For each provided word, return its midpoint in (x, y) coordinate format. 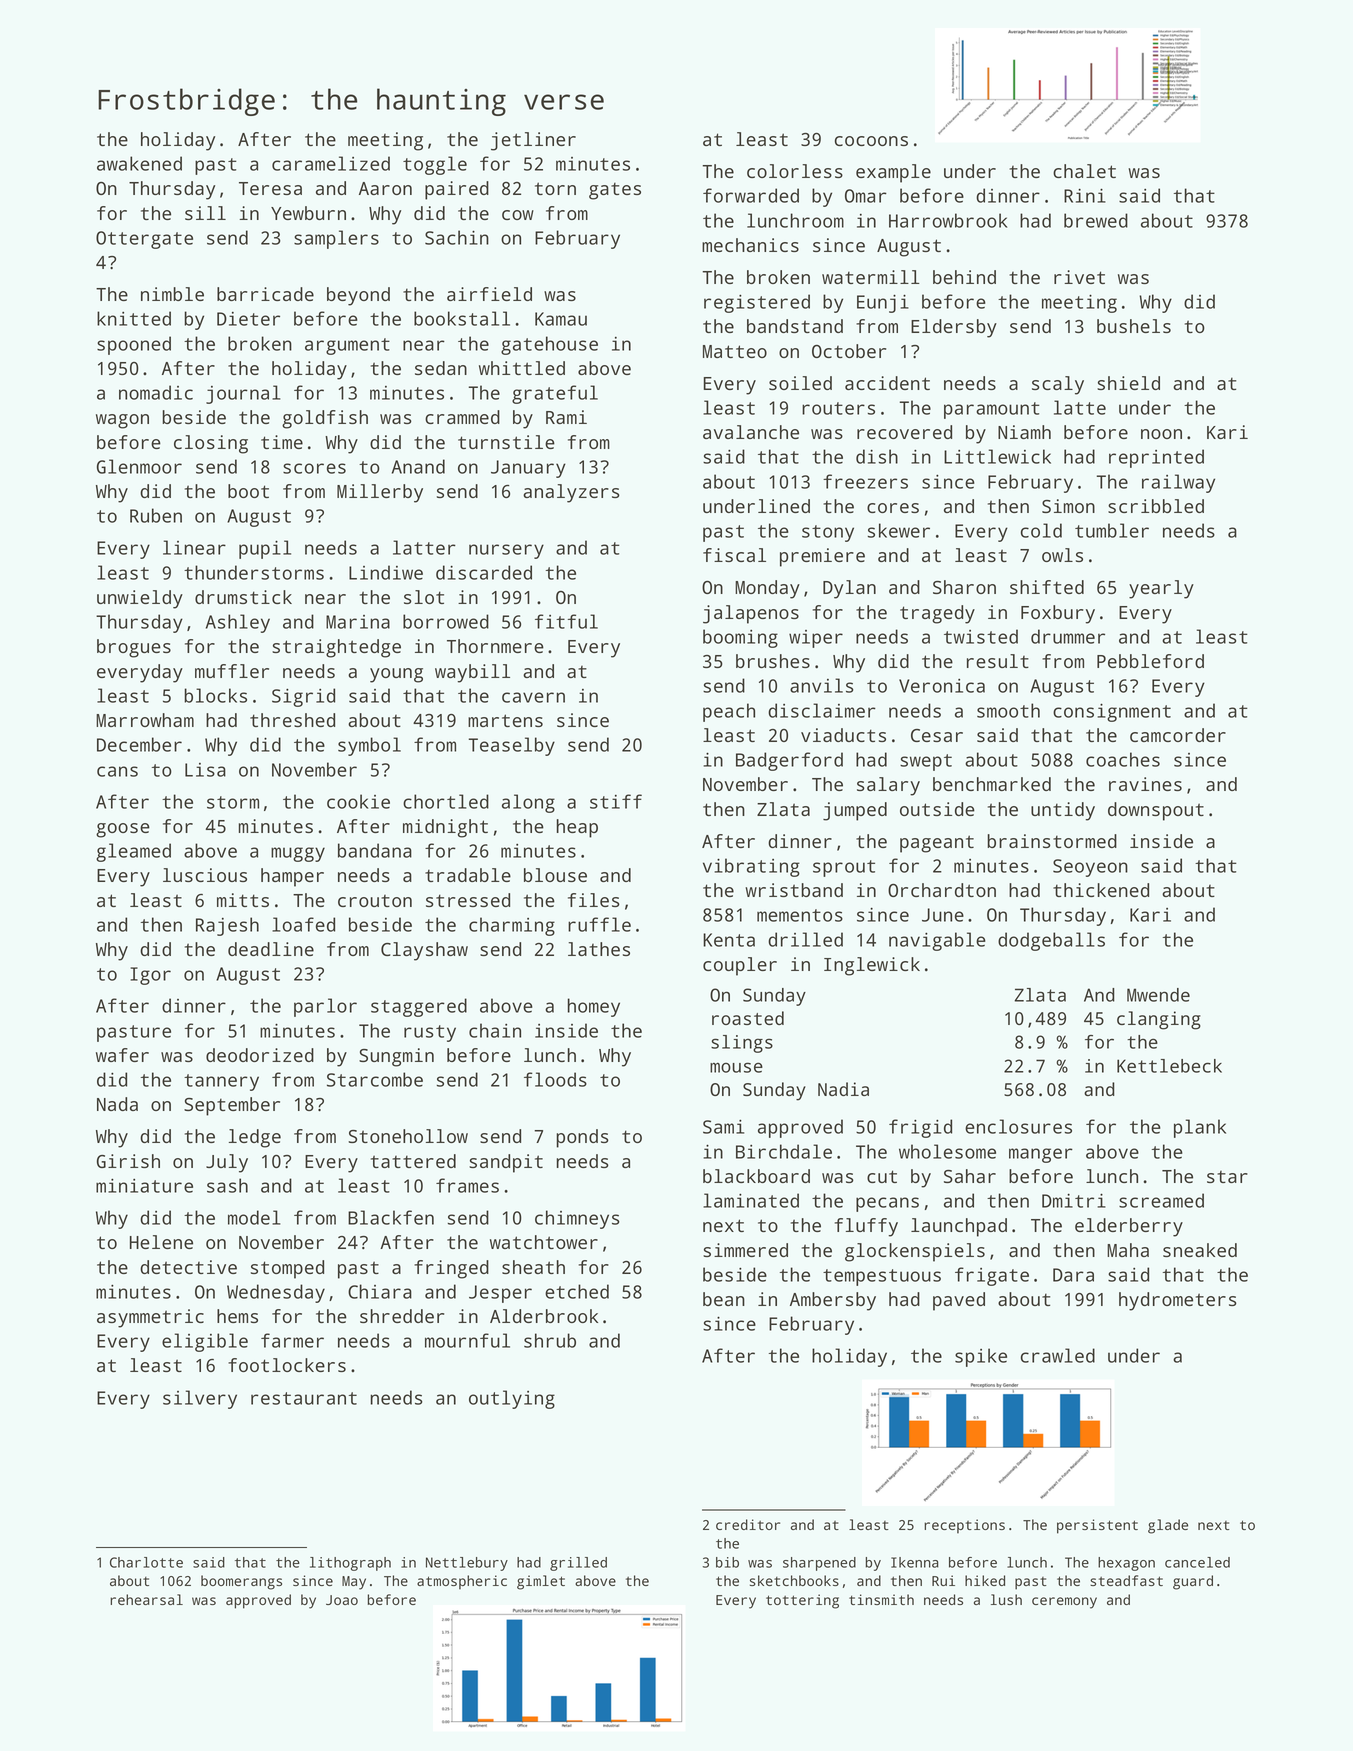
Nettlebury (467, 1564)
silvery (200, 1399)
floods (555, 1079)
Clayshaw (424, 951)
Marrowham (145, 720)
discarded (484, 572)
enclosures (1018, 1126)
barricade (265, 294)
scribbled (1156, 506)
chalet (1084, 171)
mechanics (750, 245)
